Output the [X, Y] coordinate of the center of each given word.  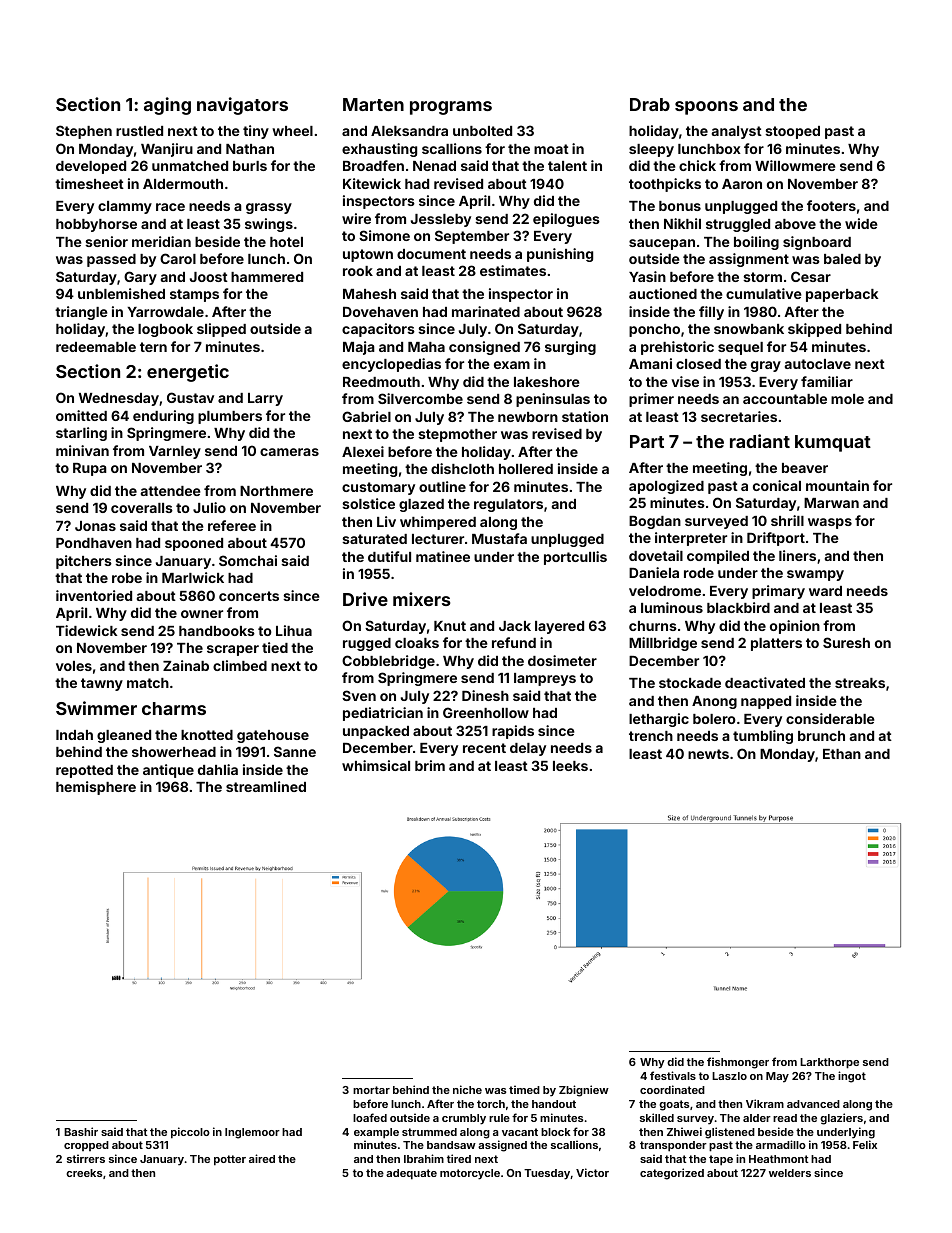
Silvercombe [420, 398]
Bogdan [655, 522]
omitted [81, 415]
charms [174, 708]
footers [831, 205]
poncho [654, 330]
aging [167, 106]
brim [430, 765]
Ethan [842, 754]
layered [559, 627]
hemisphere [96, 788]
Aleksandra [409, 131]
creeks [84, 1173]
